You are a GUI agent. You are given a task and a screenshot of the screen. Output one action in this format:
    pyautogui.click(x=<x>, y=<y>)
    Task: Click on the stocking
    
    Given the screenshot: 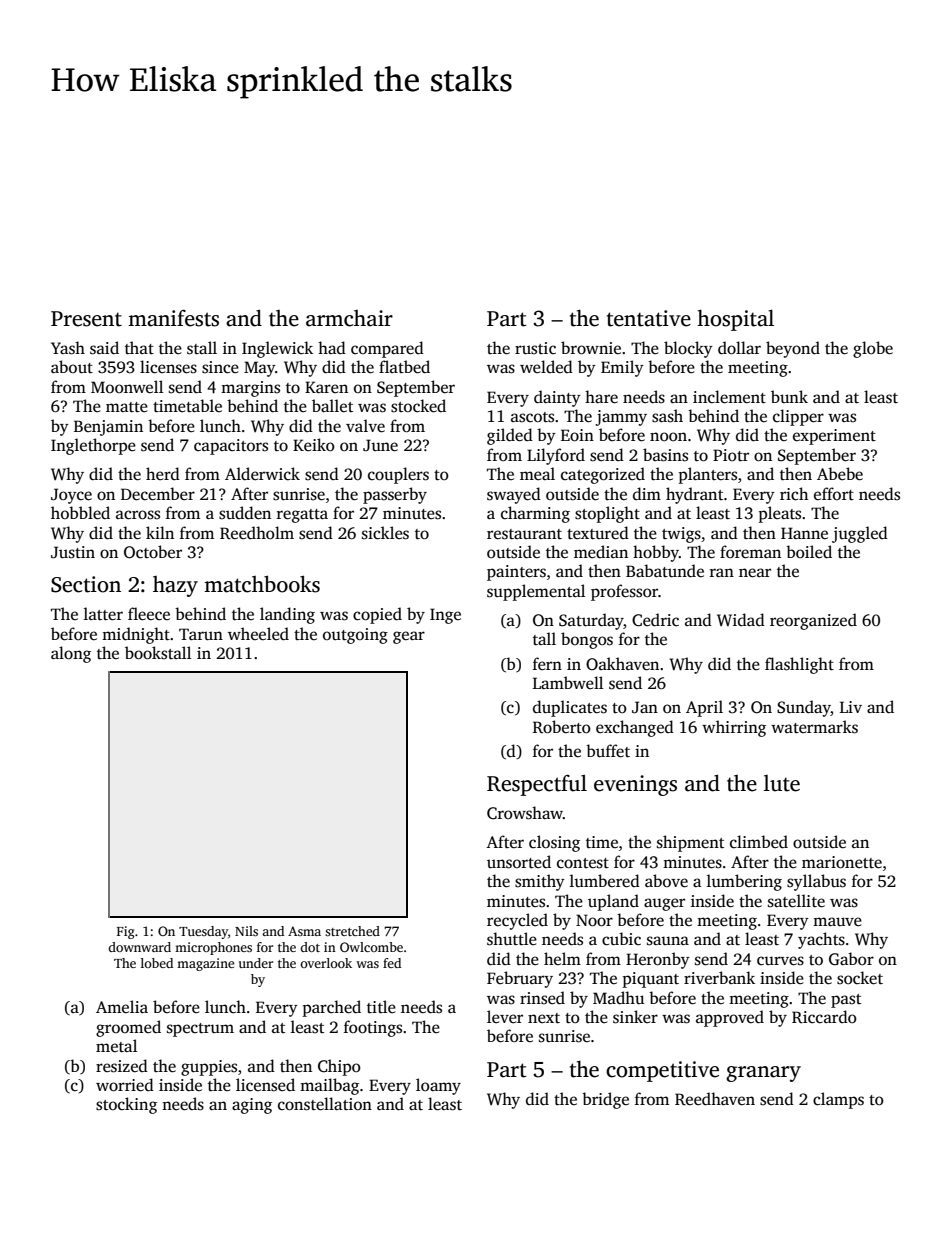 What is the action you would take?
    pyautogui.click(x=126, y=1105)
